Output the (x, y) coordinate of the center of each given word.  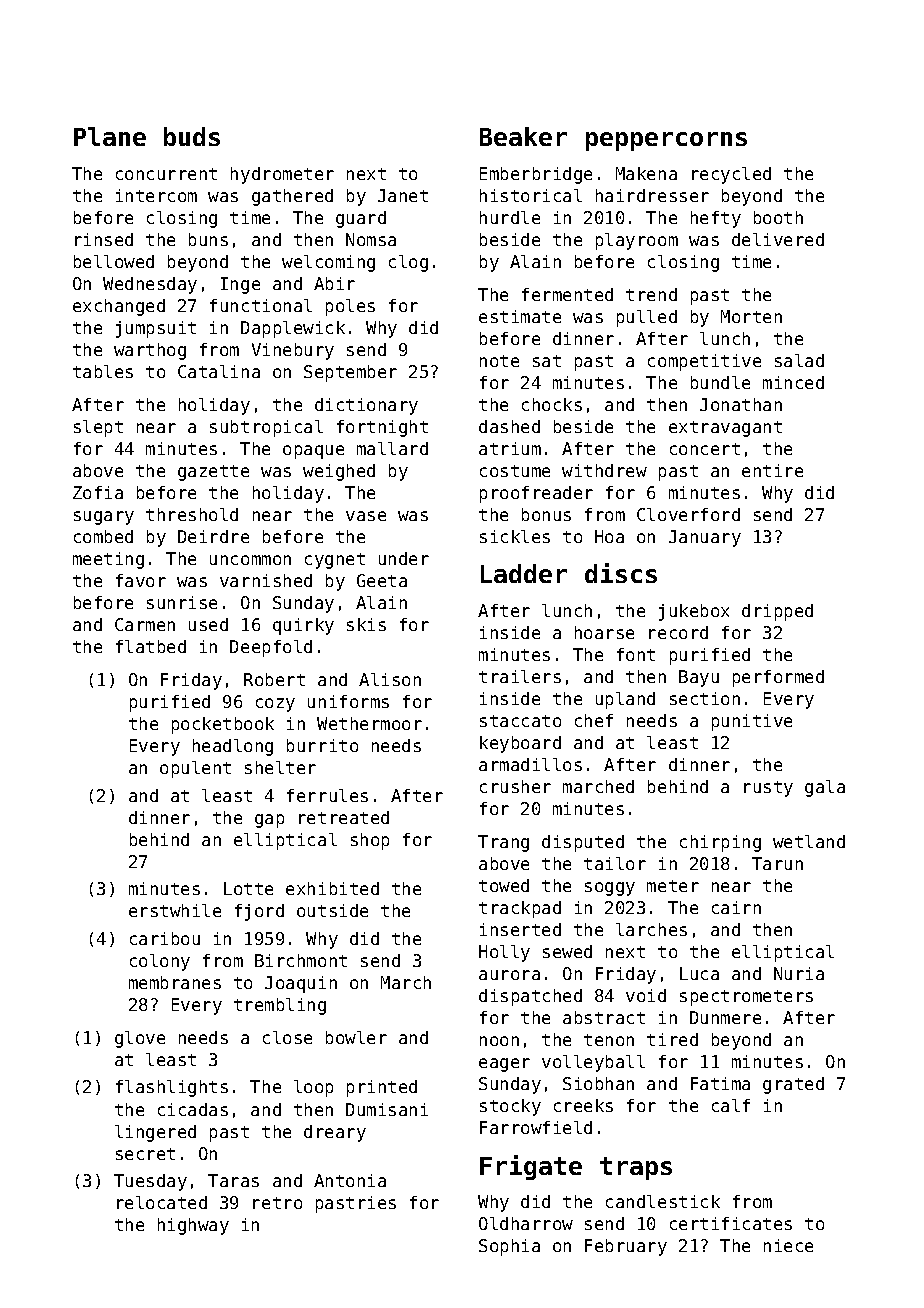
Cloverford (688, 514)
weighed (339, 472)
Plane (110, 136)
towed (504, 885)
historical (531, 195)
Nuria (799, 973)
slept (98, 428)
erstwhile (175, 910)
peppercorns (666, 141)
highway (193, 1226)
